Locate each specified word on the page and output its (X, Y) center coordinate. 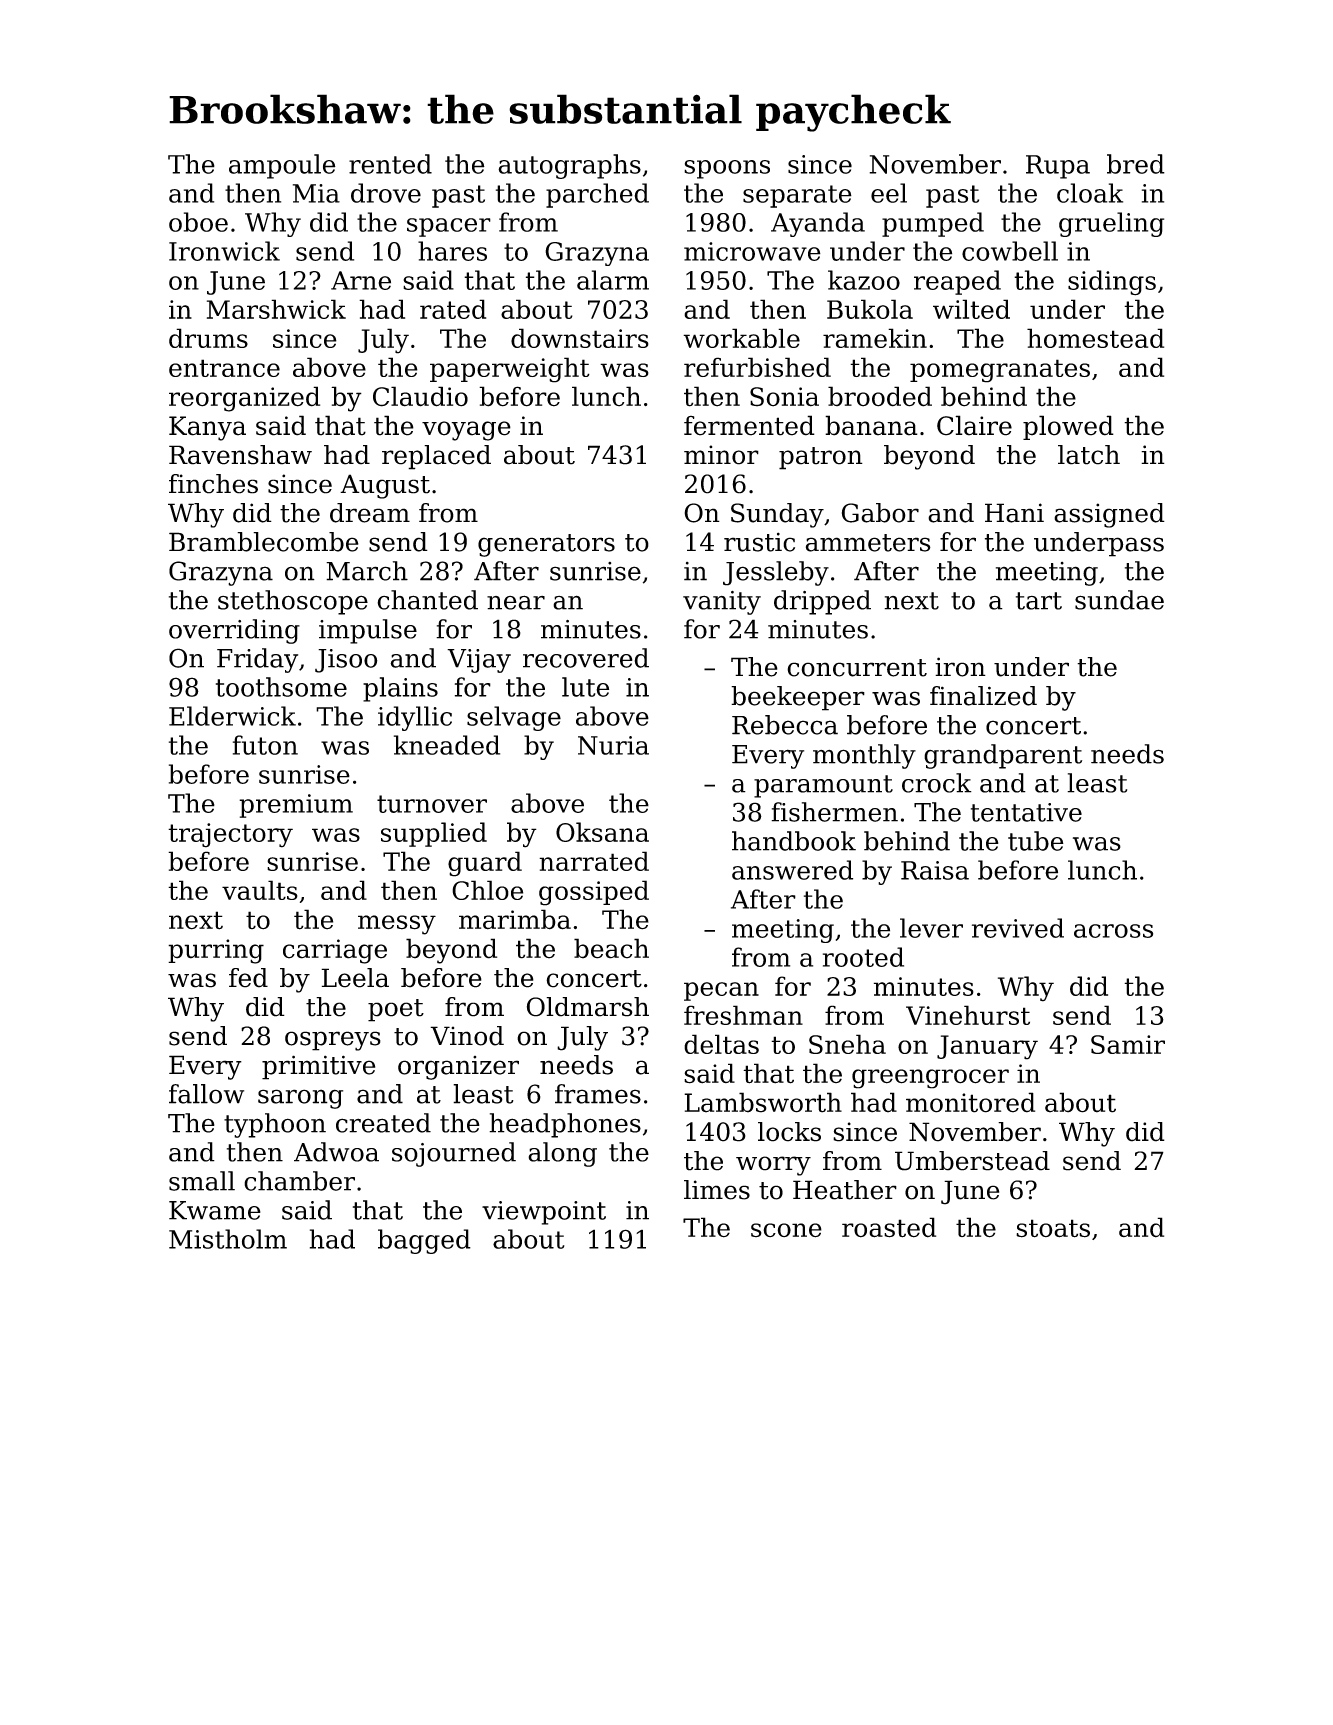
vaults (260, 890)
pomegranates (1000, 371)
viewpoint (544, 1213)
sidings (1112, 283)
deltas (721, 1044)
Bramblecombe (264, 542)
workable (741, 338)
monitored (970, 1102)
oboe (198, 222)
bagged (424, 1241)
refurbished (757, 367)
